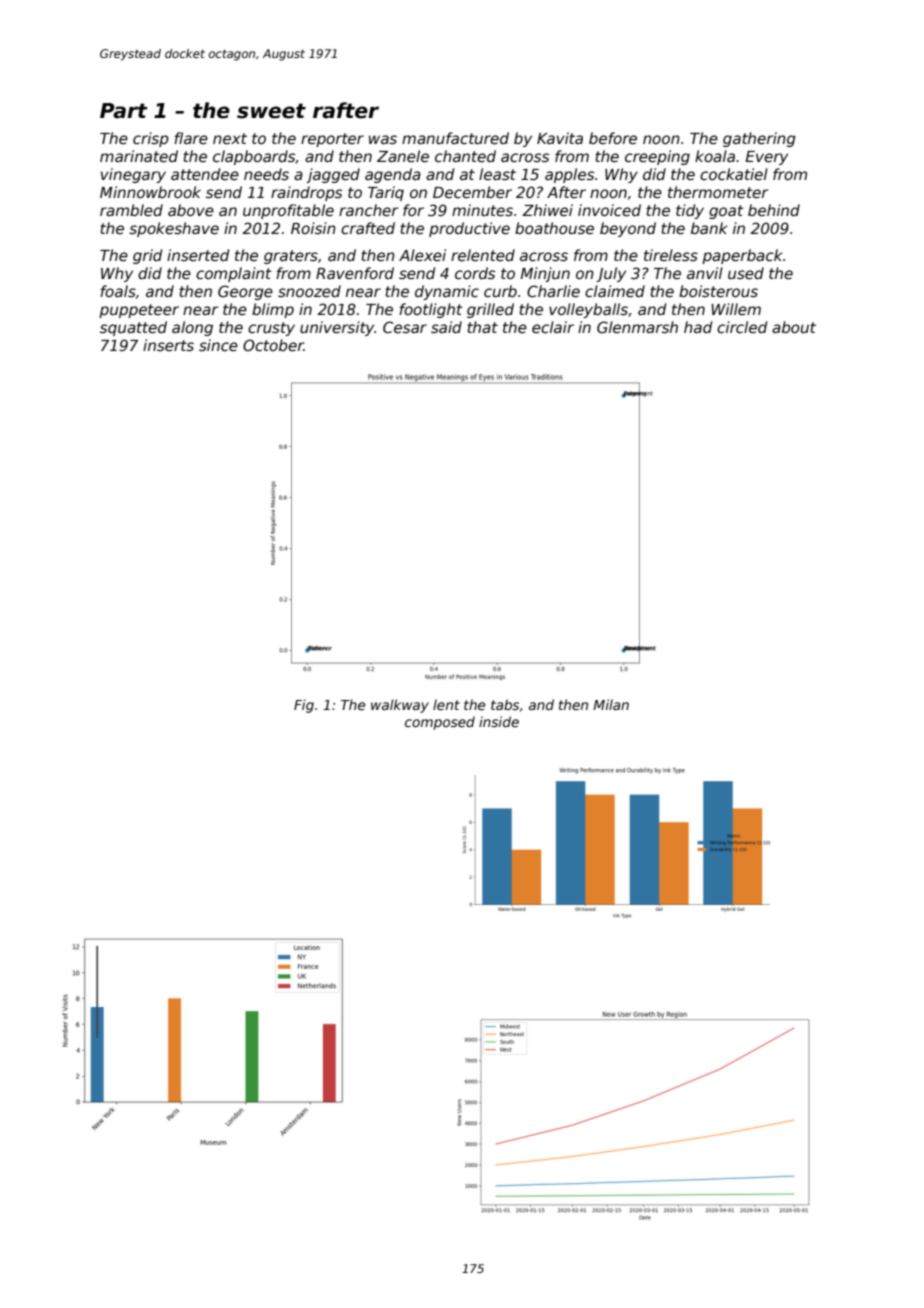 The image size is (924, 1308). I want to click on gathering, so click(759, 139).
